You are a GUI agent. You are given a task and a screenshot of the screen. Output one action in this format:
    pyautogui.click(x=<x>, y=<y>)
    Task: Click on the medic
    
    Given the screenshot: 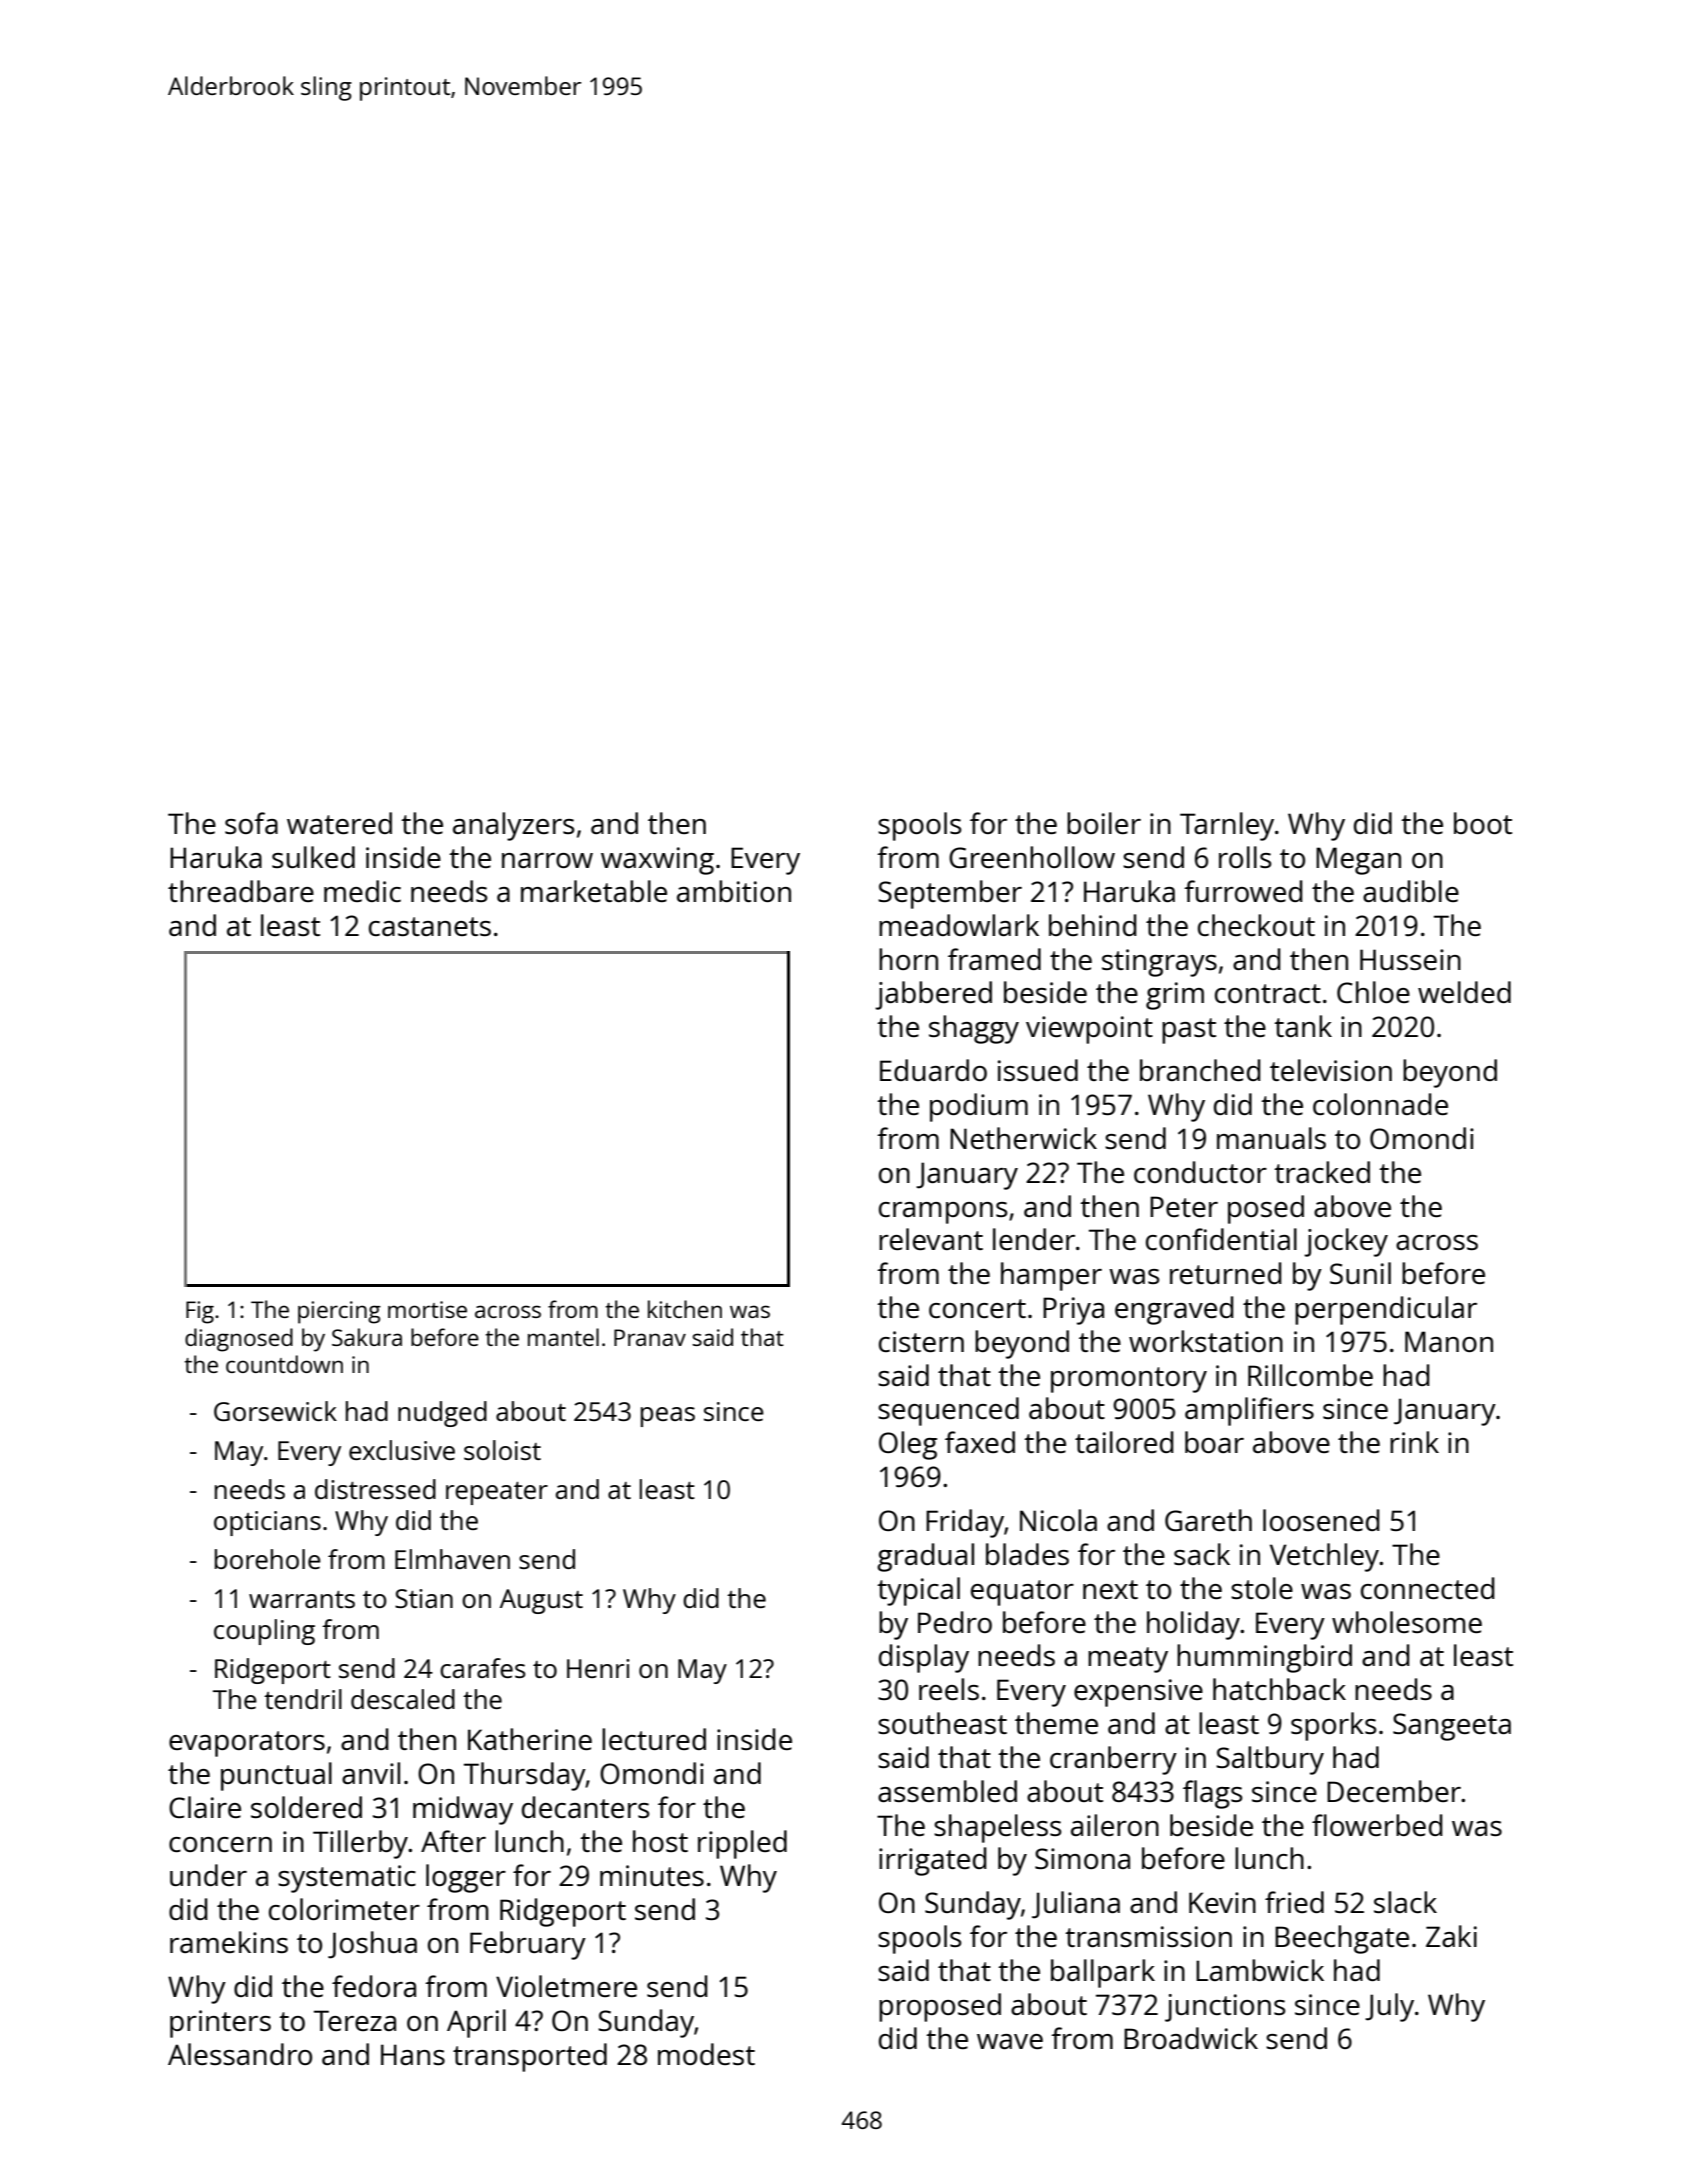 What is the action you would take?
    pyautogui.click(x=362, y=891)
